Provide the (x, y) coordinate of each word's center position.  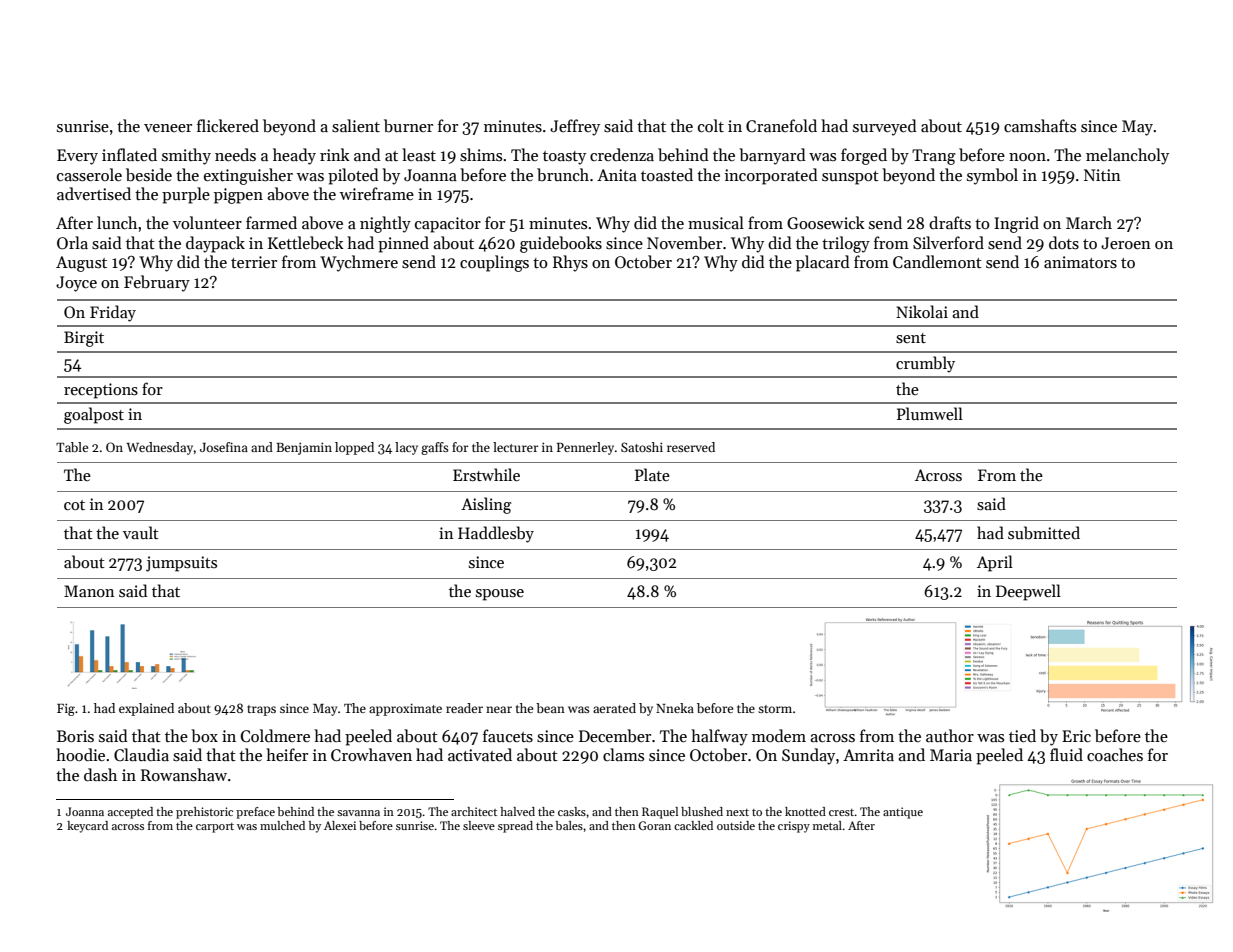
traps (261, 710)
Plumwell (930, 413)
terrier (254, 262)
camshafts (1040, 126)
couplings (494, 263)
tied (1022, 735)
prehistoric (204, 813)
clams (623, 754)
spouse (500, 595)
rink (335, 154)
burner (408, 125)
